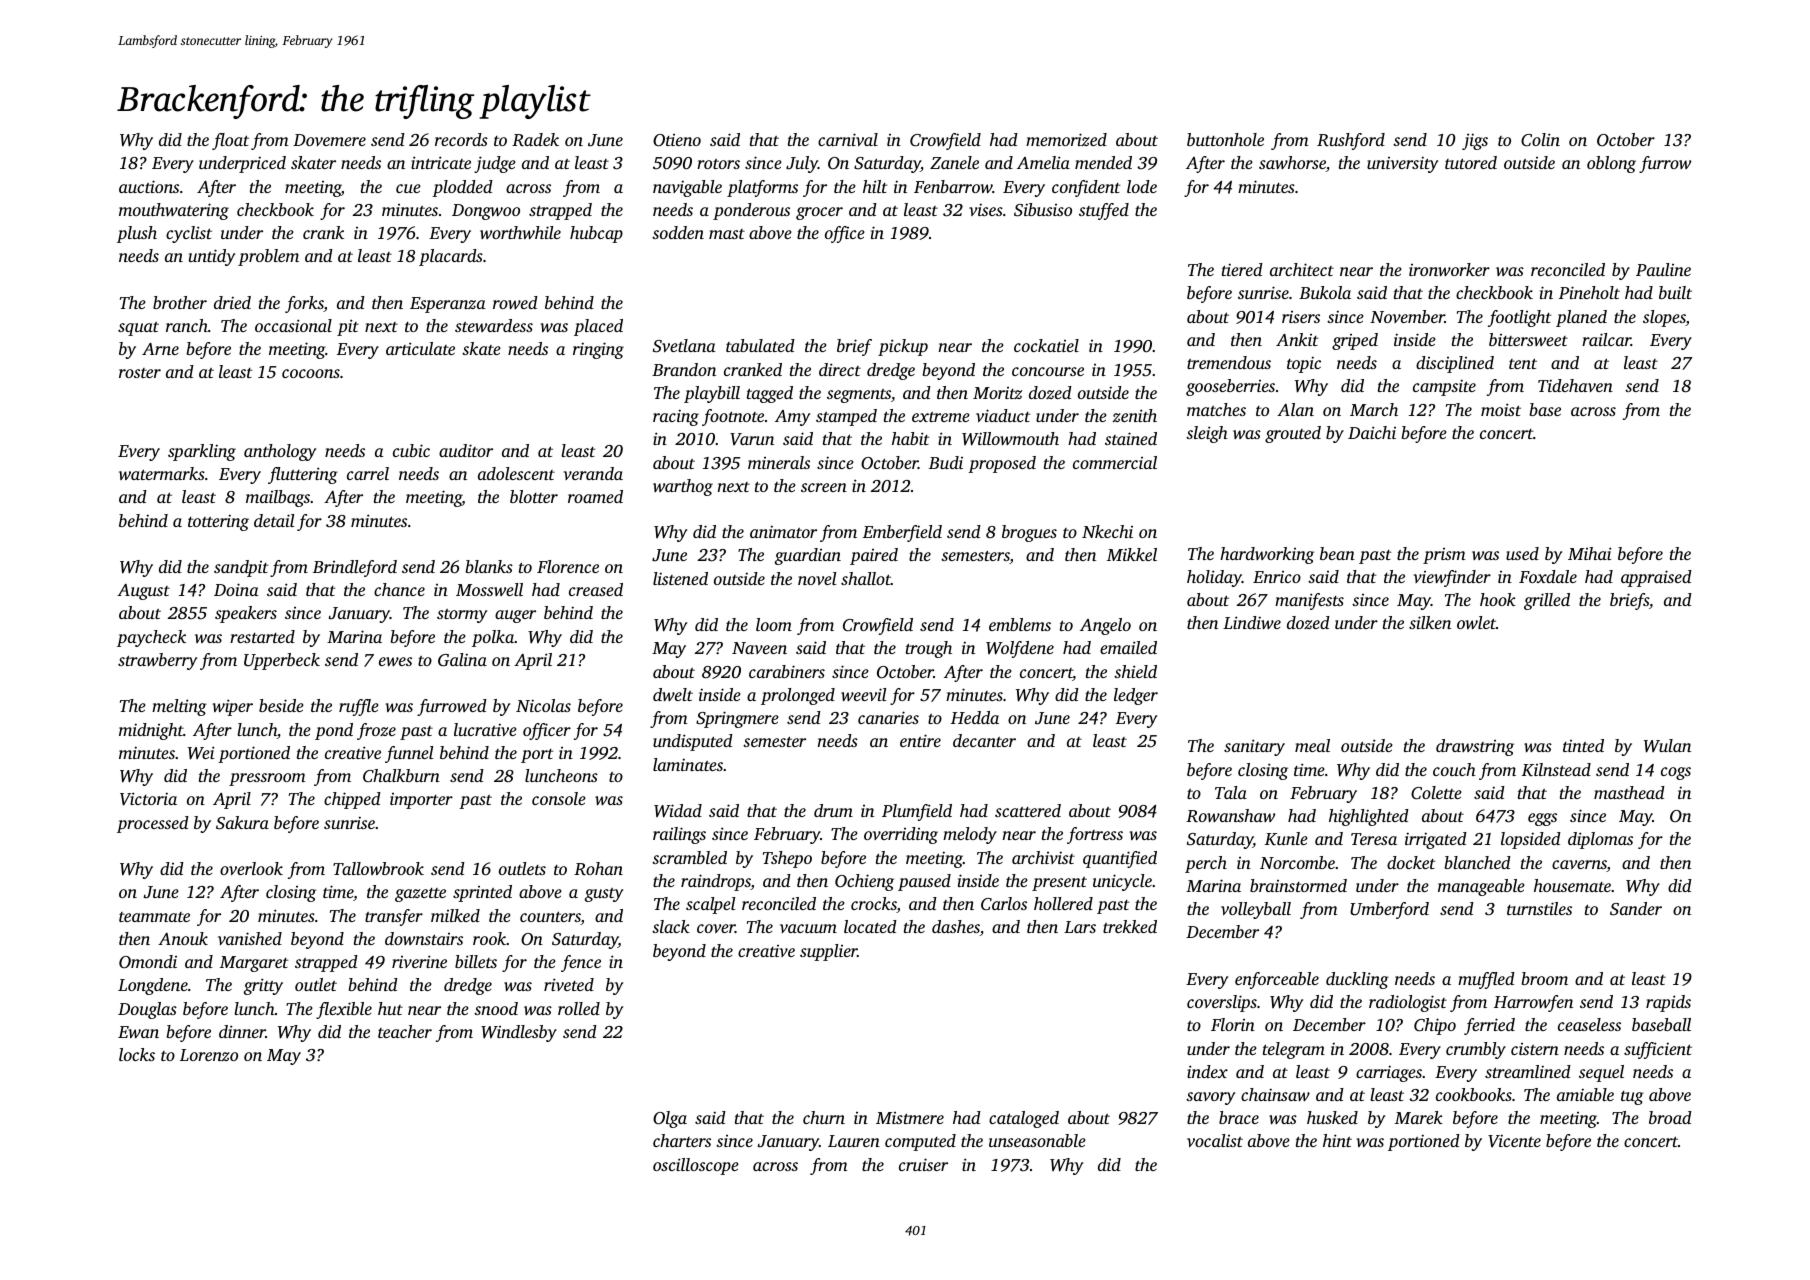  Describe the element at coordinates (148, 962) in the screenshot. I see `Omondi` at that location.
